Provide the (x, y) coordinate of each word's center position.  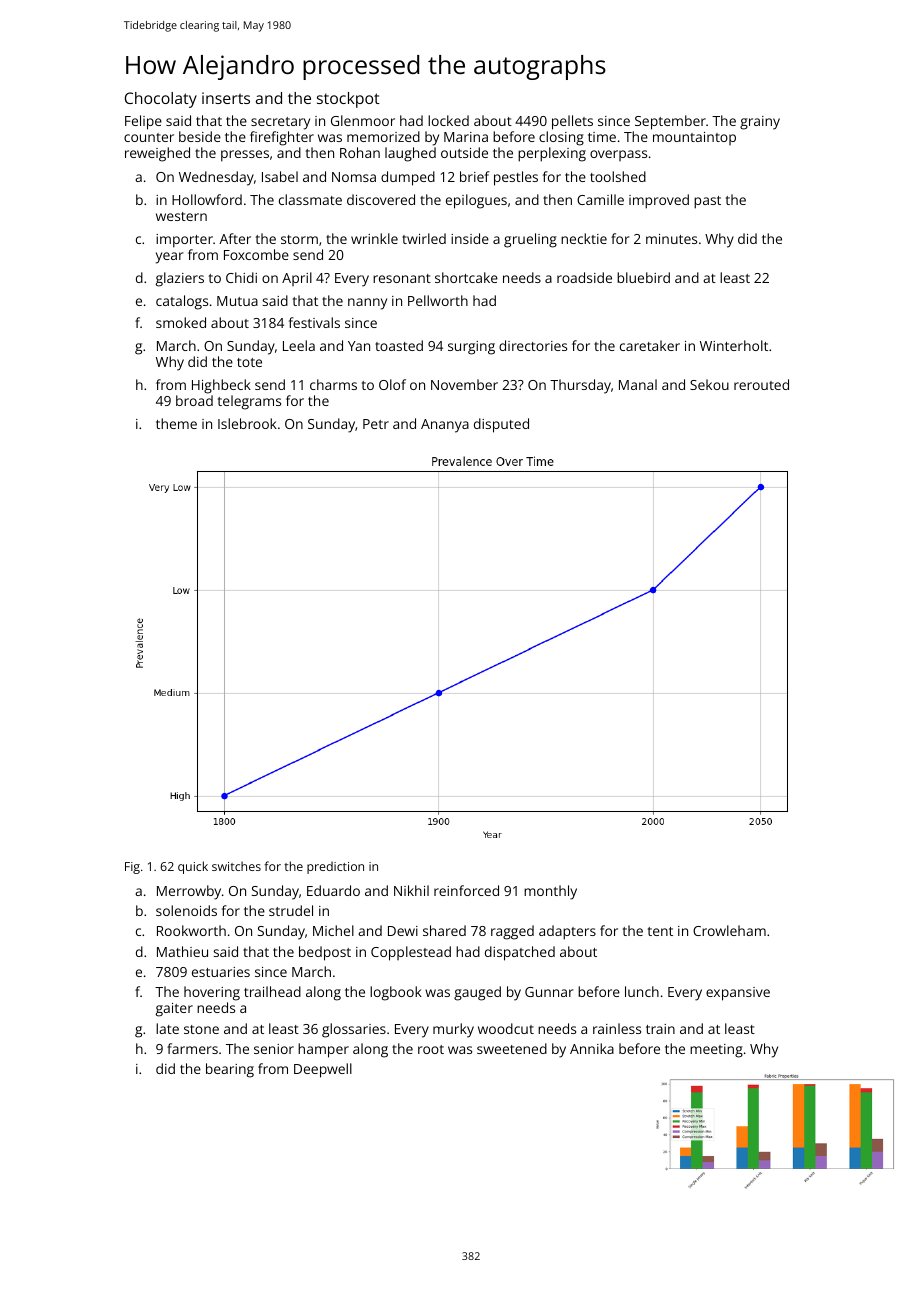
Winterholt (734, 345)
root (431, 1049)
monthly (550, 892)
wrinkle (374, 238)
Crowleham (729, 930)
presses (245, 156)
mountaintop (694, 138)
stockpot (348, 100)
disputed (501, 425)
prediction (335, 867)
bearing (230, 1070)
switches (236, 866)
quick (193, 867)
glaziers (180, 279)
